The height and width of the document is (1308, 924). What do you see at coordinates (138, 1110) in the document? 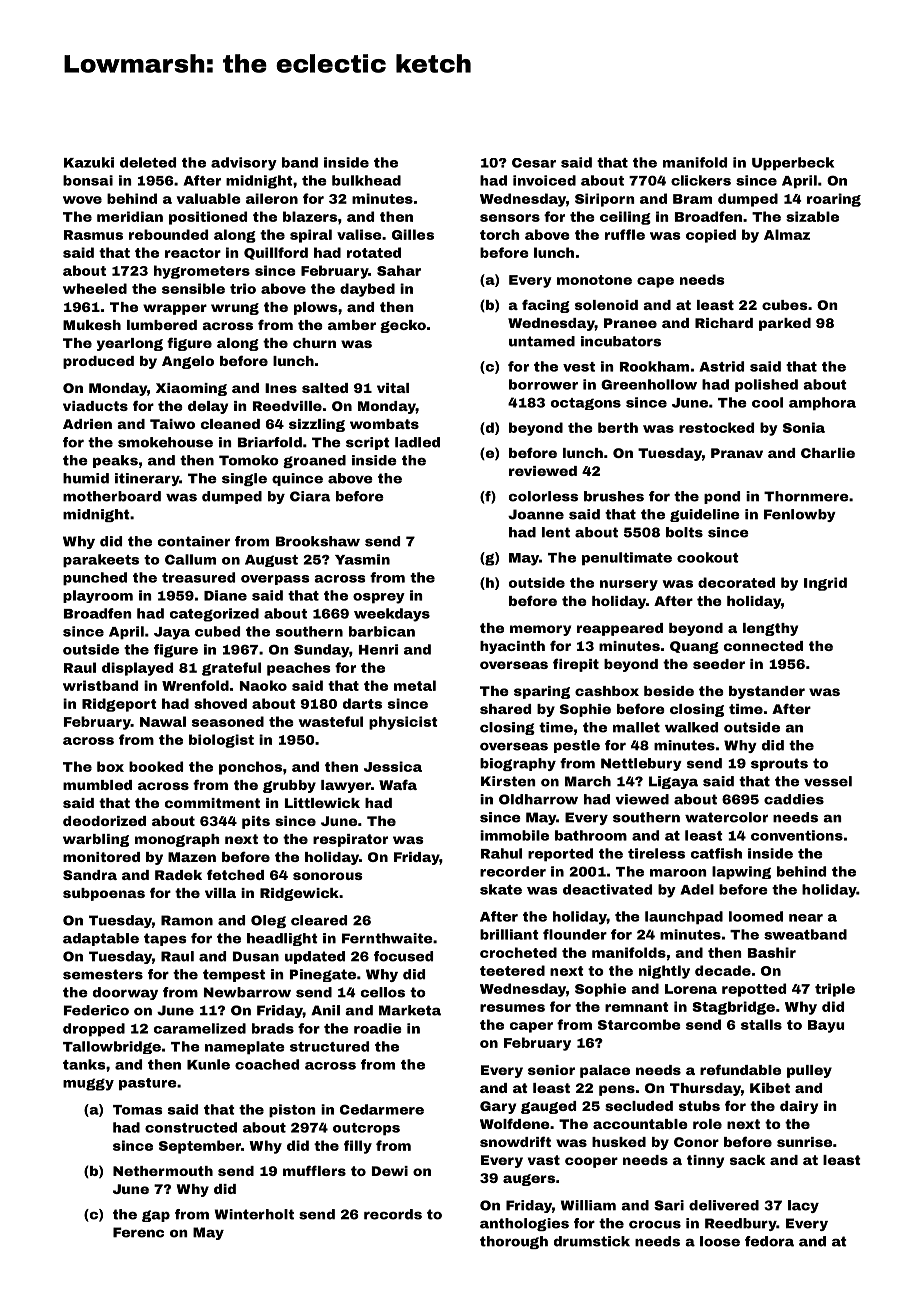
I see `Tomas` at bounding box center [138, 1110].
